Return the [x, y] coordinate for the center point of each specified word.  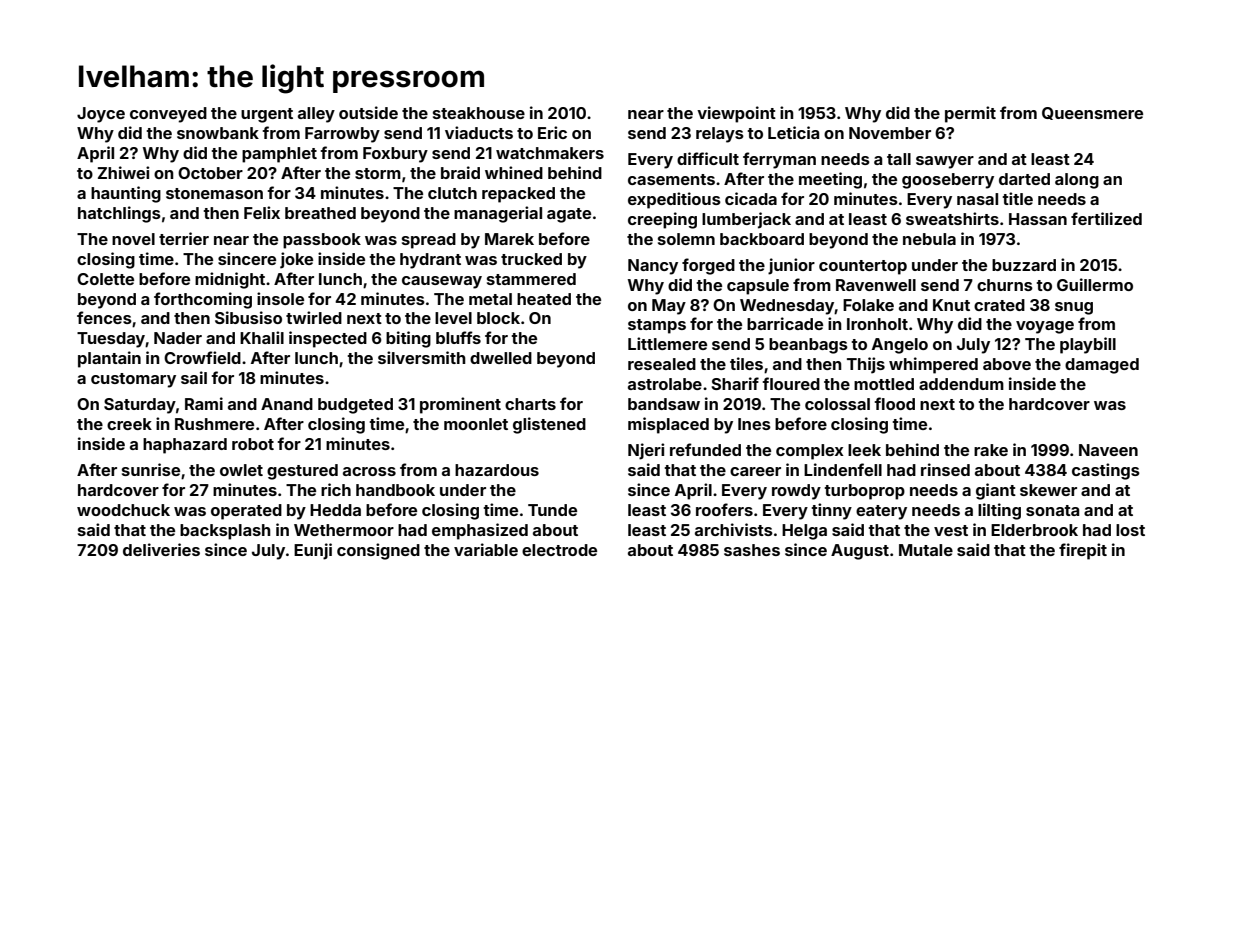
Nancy [653, 267]
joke [296, 260]
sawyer [945, 162]
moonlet [476, 424]
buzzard [1024, 265]
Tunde [552, 510]
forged [708, 266]
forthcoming [203, 300]
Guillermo [1095, 284]
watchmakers [550, 153]
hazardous [497, 470]
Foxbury [395, 155]
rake [991, 450]
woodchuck [123, 510]
